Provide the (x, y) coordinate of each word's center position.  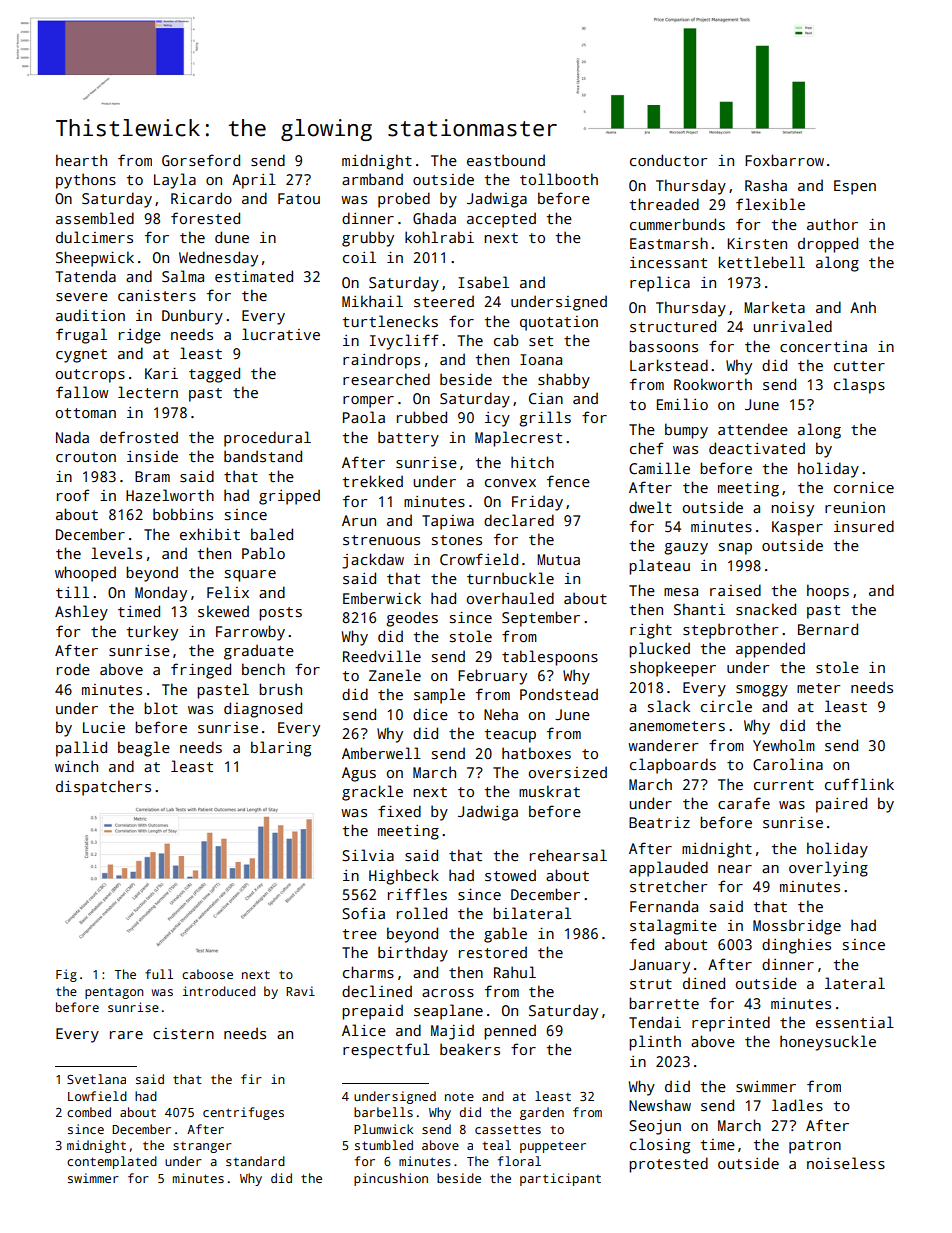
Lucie (104, 727)
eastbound (506, 160)
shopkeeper (673, 669)
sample (439, 696)
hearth (81, 160)
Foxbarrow (784, 160)
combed (89, 1112)
